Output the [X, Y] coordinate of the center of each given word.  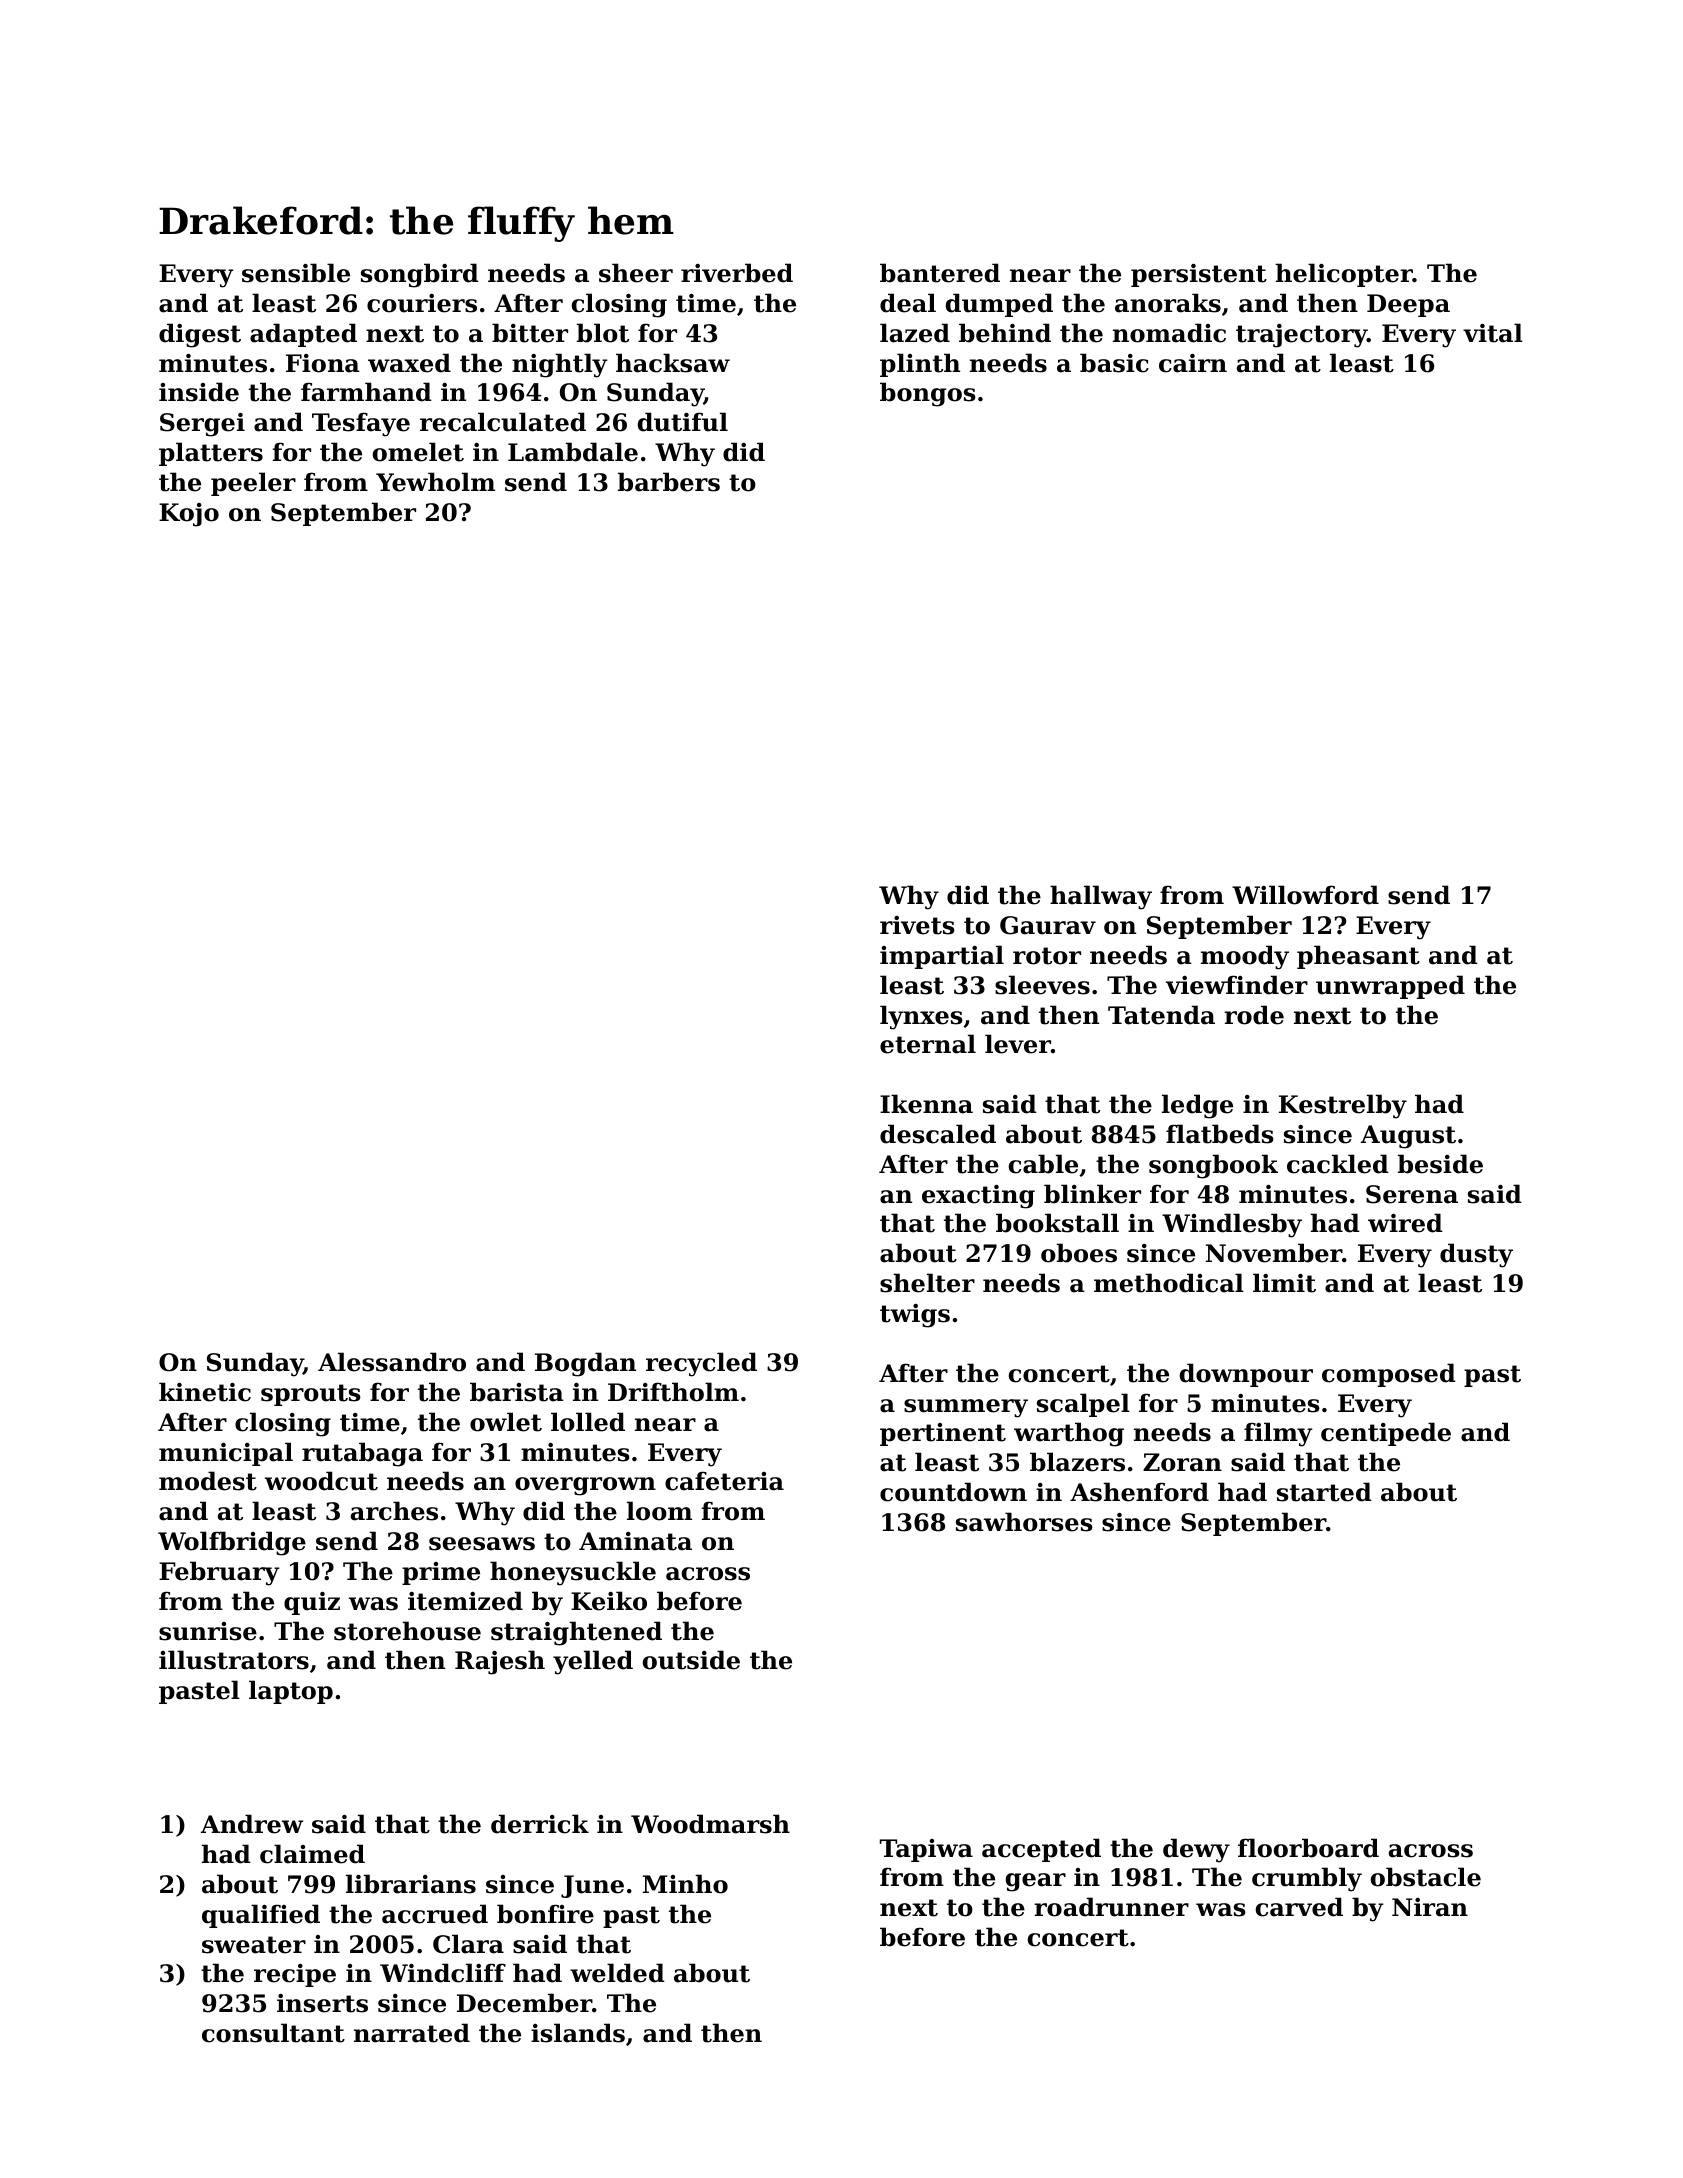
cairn [1193, 363]
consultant [273, 2033]
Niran [1430, 1907]
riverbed [737, 273]
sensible [296, 273]
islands [578, 2033]
